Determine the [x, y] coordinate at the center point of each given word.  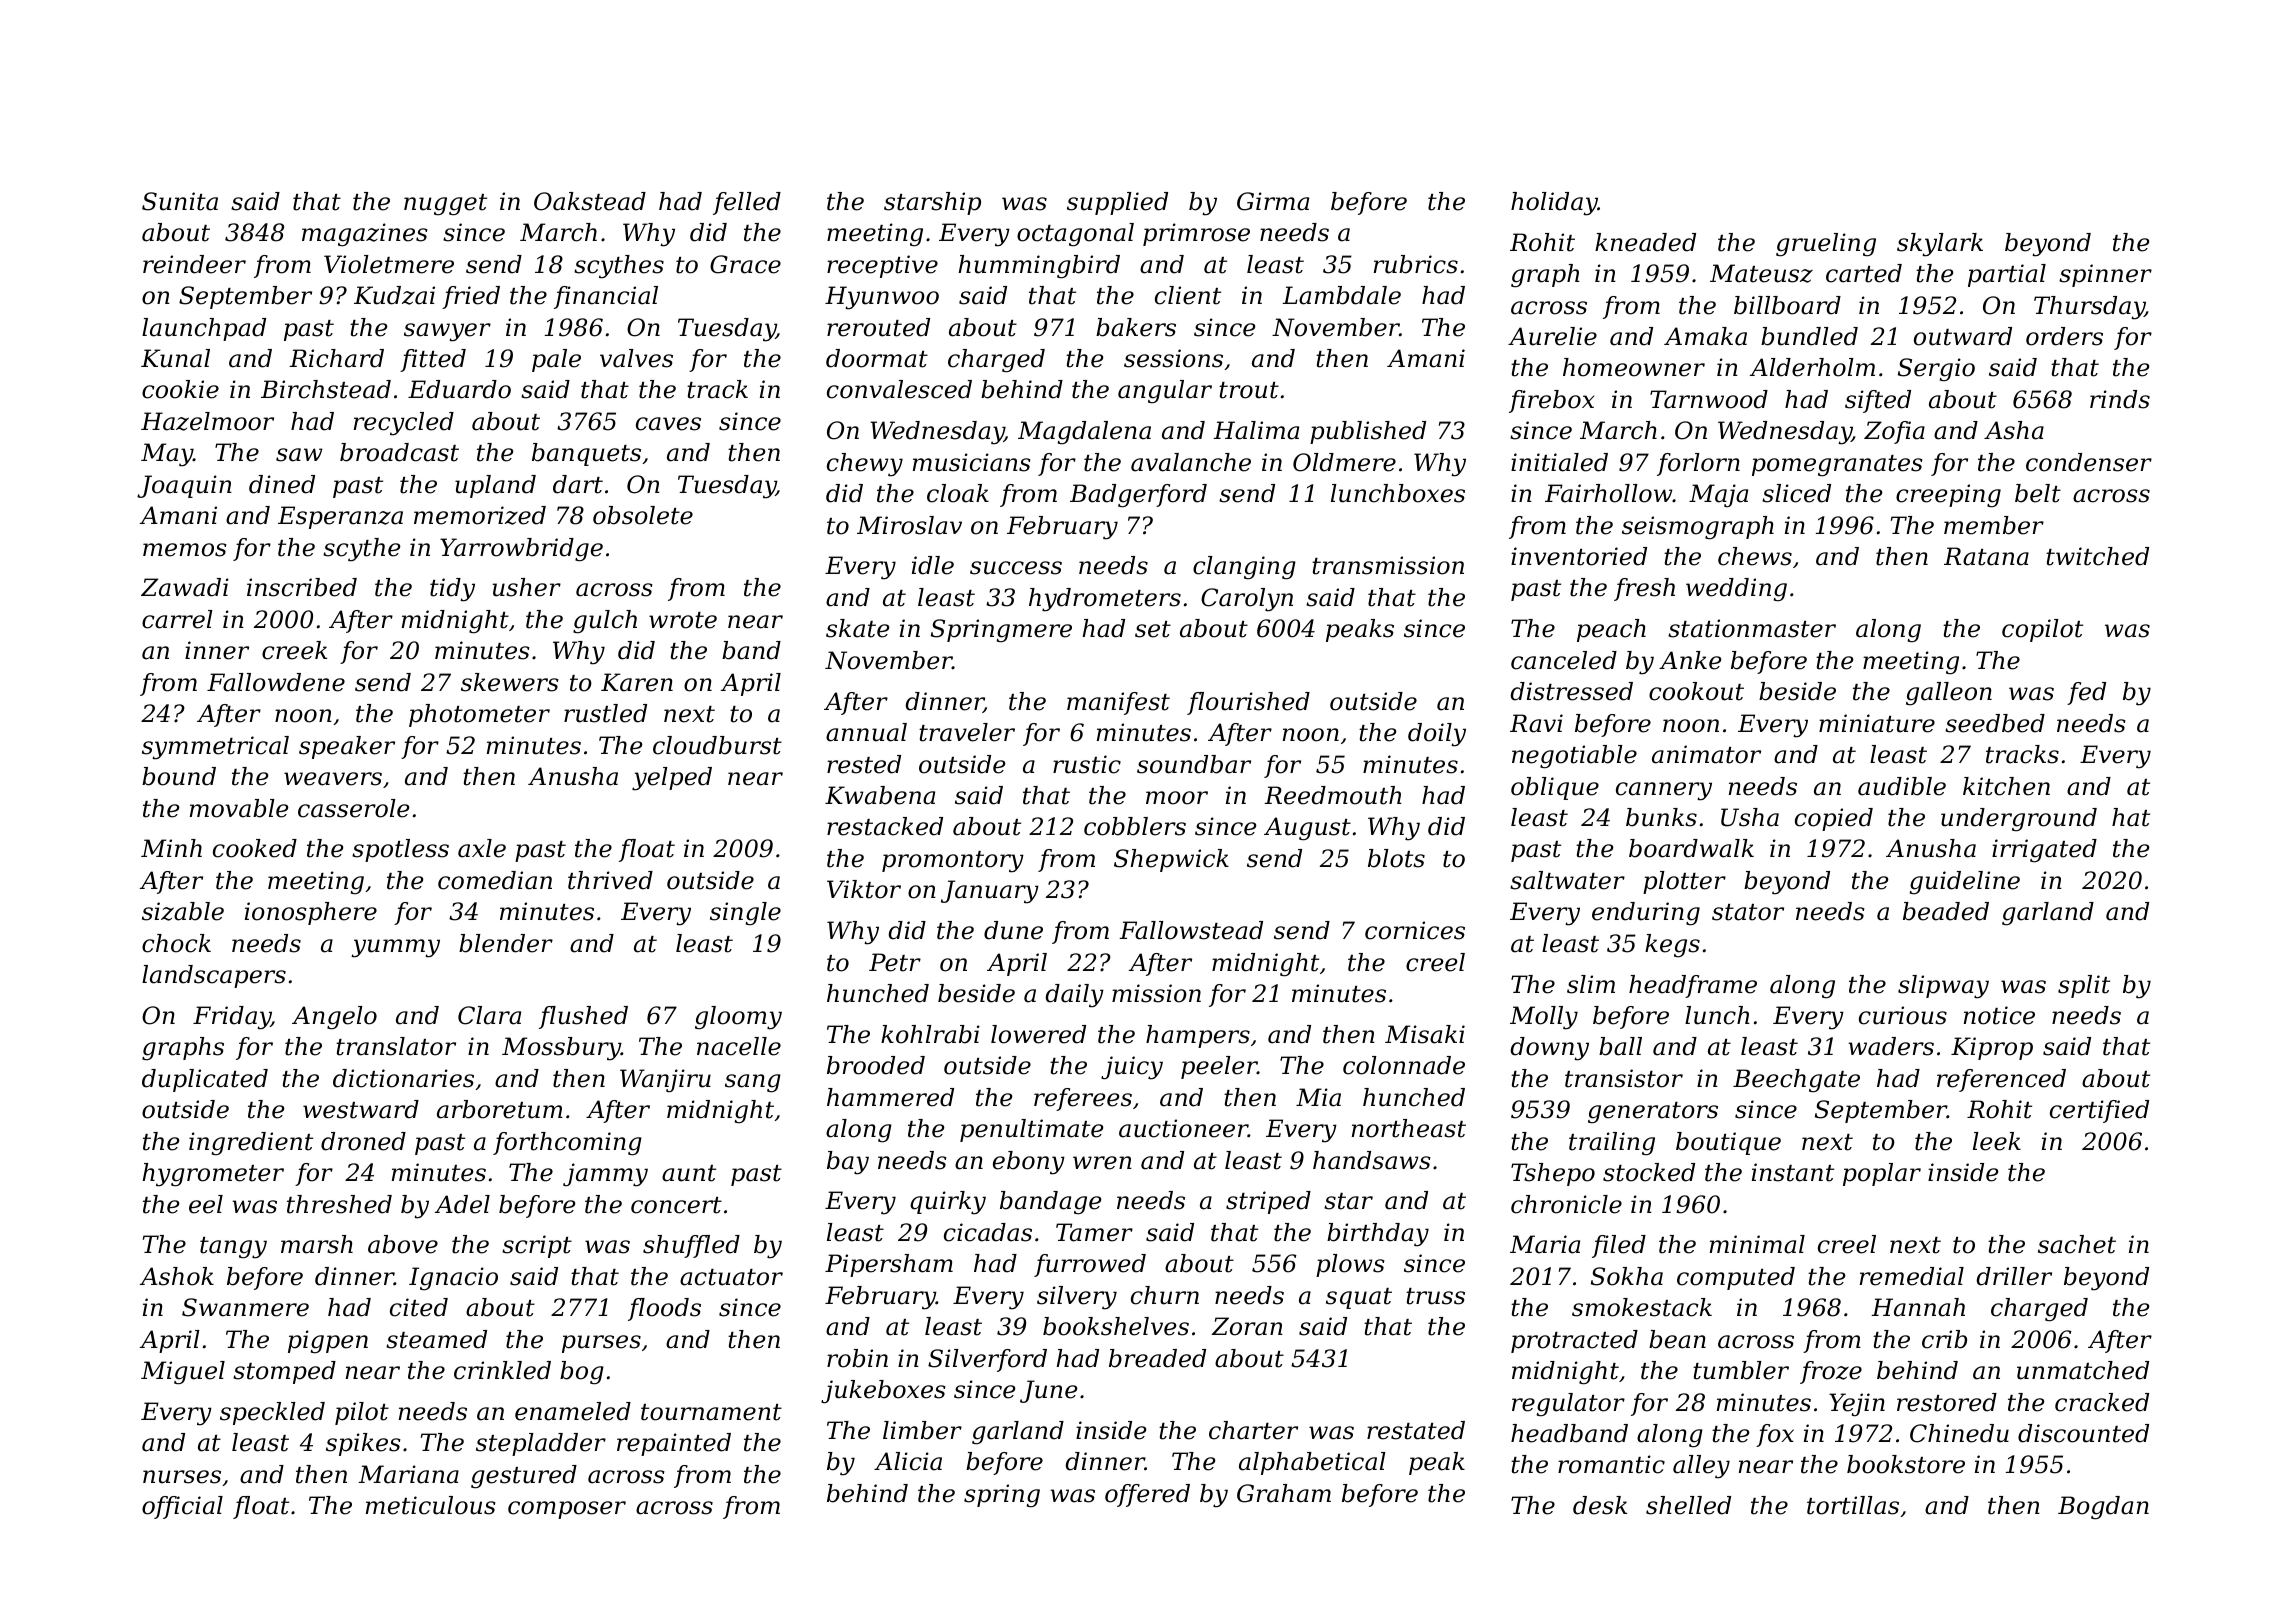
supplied [1117, 203]
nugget [445, 205]
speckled [272, 1413]
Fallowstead [1191, 930]
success [1016, 568]
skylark [1940, 245]
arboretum [500, 1109]
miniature [1877, 723]
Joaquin [184, 486]
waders [1891, 1046]
